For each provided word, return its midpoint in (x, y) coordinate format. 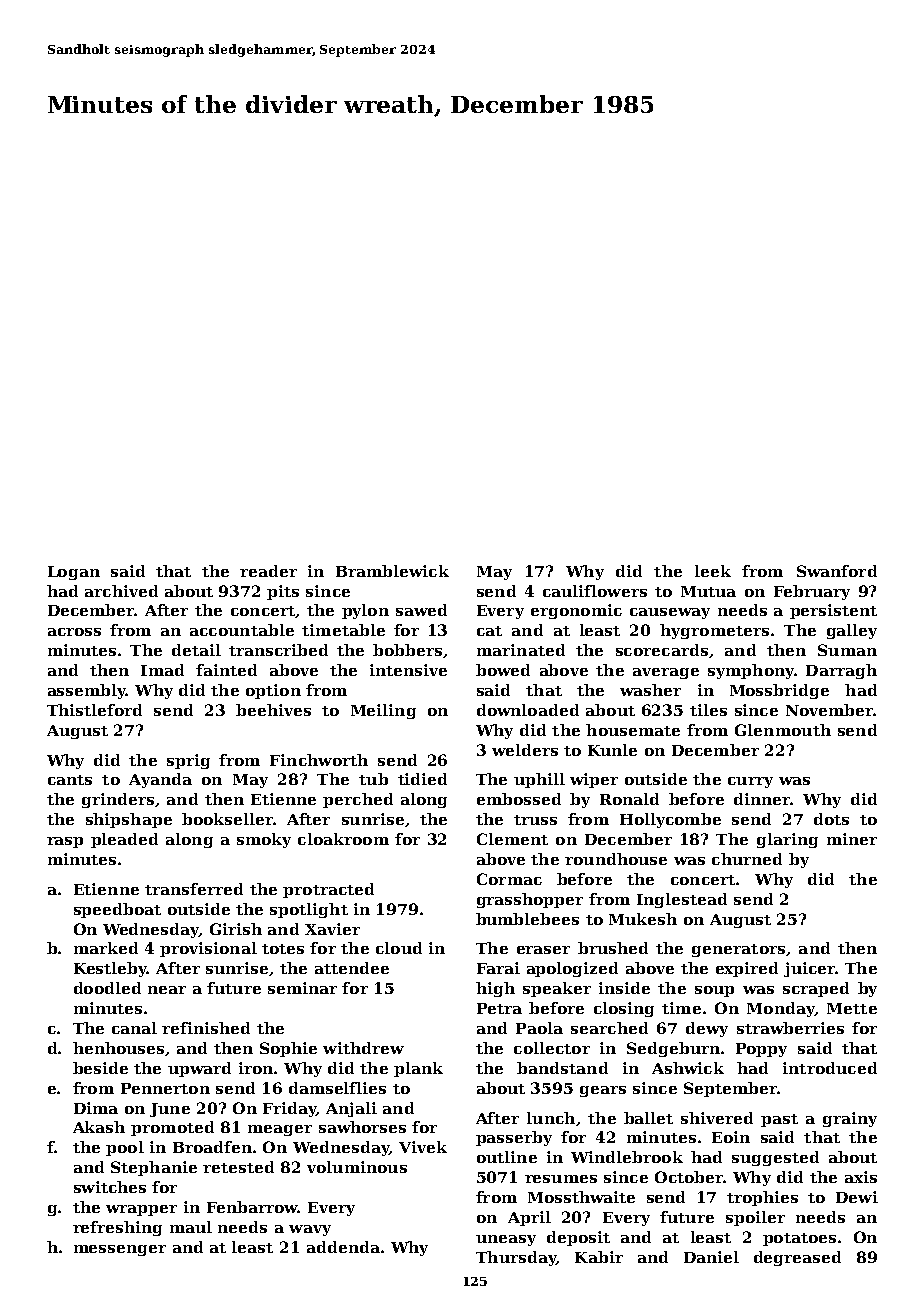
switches (110, 1187)
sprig (188, 761)
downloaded (528, 710)
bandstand (562, 1068)
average (666, 673)
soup (714, 991)
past (779, 1120)
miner (852, 839)
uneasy (506, 1240)
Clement (512, 839)
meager (280, 1130)
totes (283, 949)
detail (196, 650)
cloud (399, 948)
